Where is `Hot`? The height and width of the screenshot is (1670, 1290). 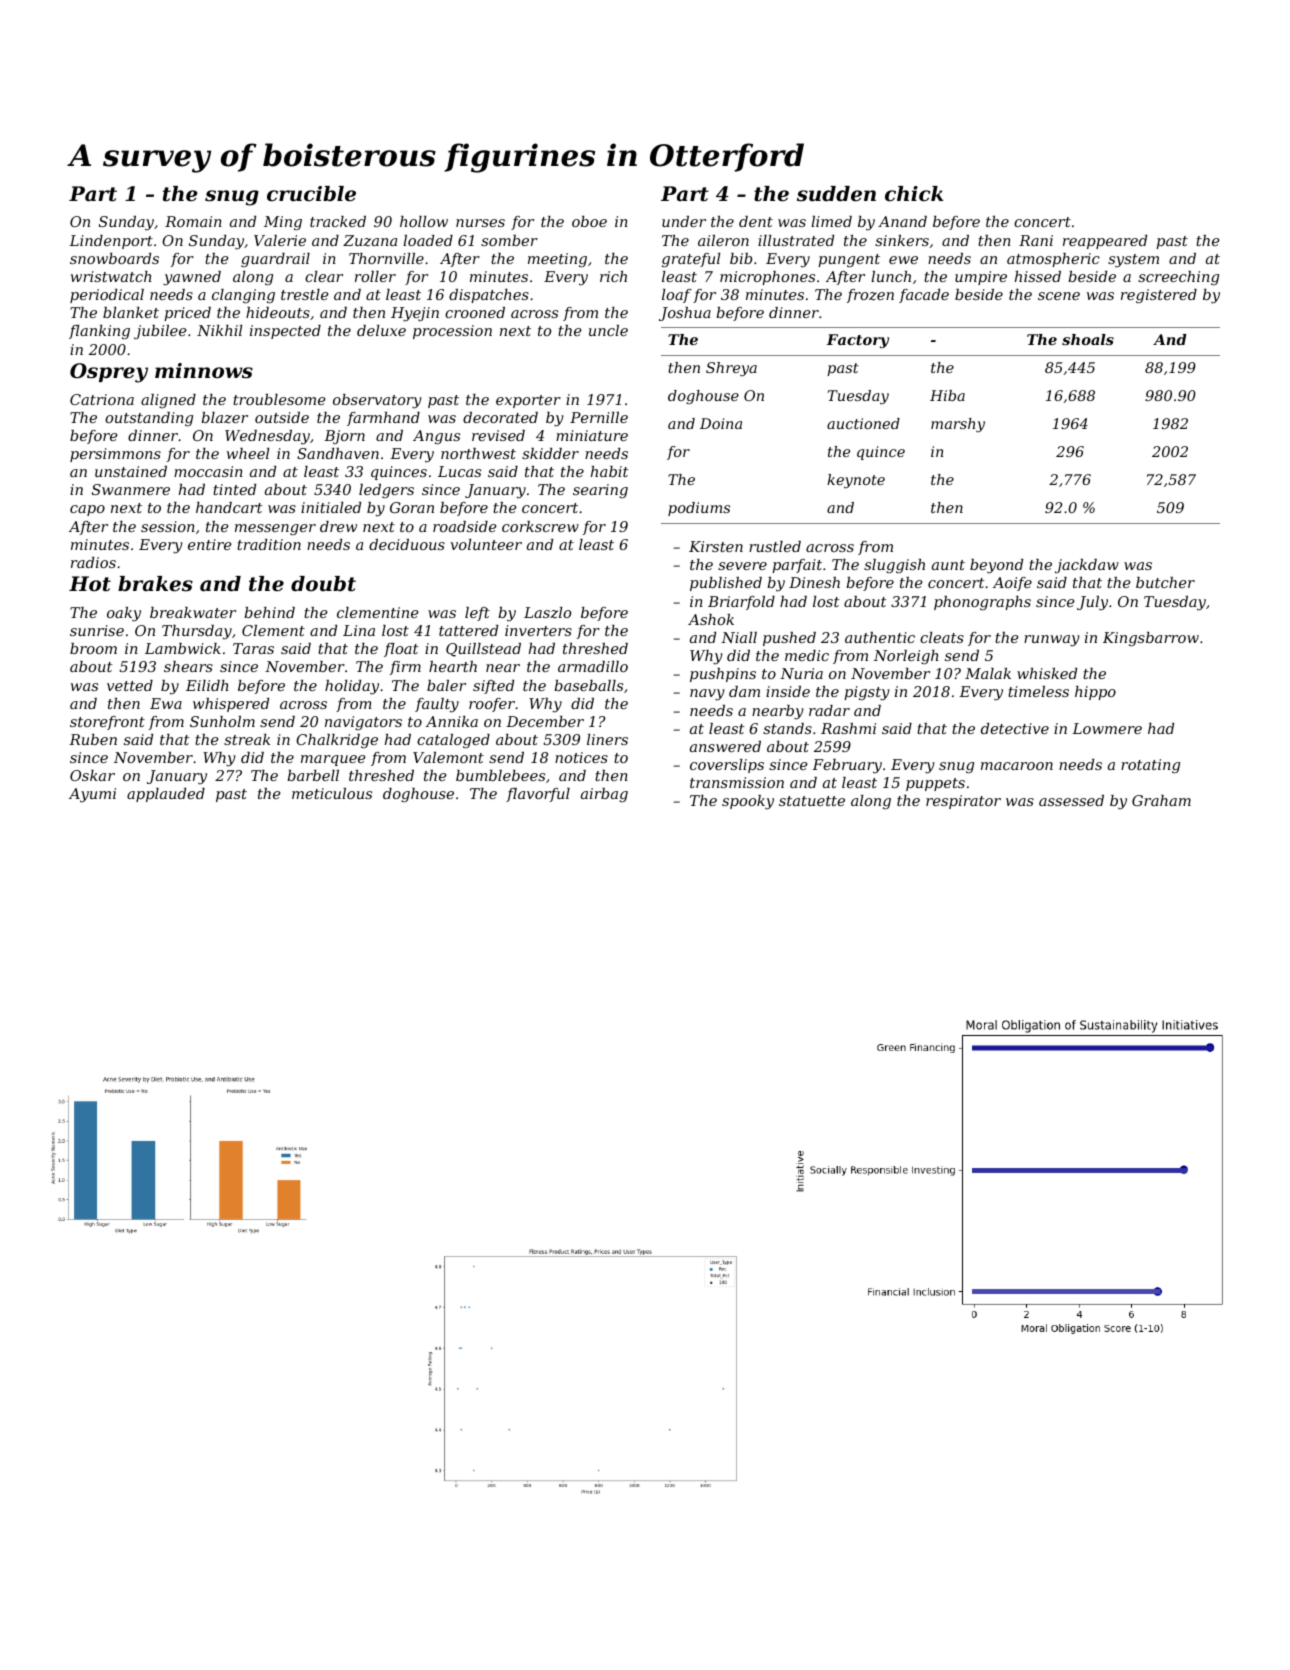 Hot is located at coordinates (90, 584).
